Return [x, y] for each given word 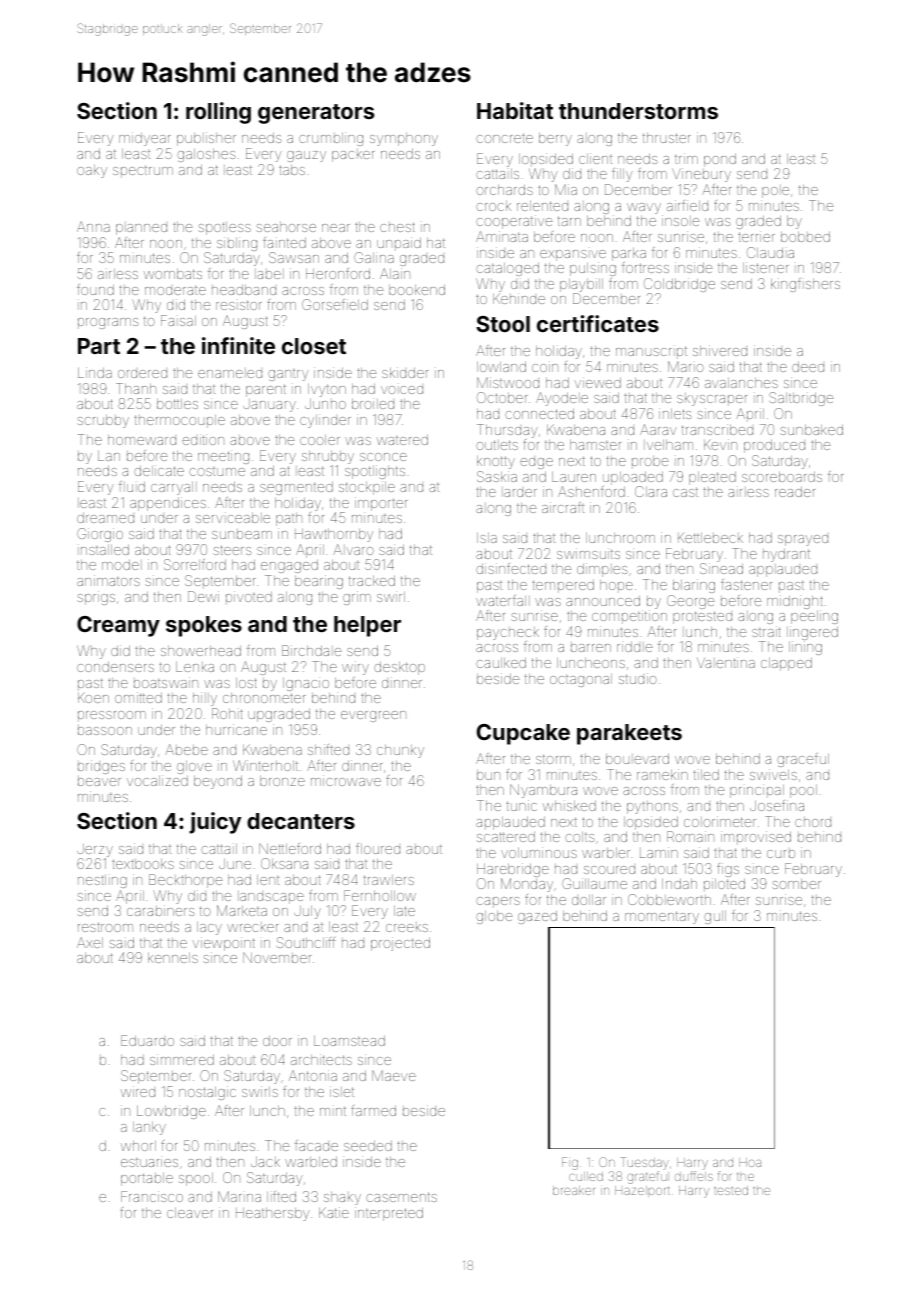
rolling [218, 113]
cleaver [190, 1213]
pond [720, 160]
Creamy [118, 626]
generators [316, 114]
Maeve [394, 1075]
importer [381, 504]
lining [805, 648]
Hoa [750, 1162]
